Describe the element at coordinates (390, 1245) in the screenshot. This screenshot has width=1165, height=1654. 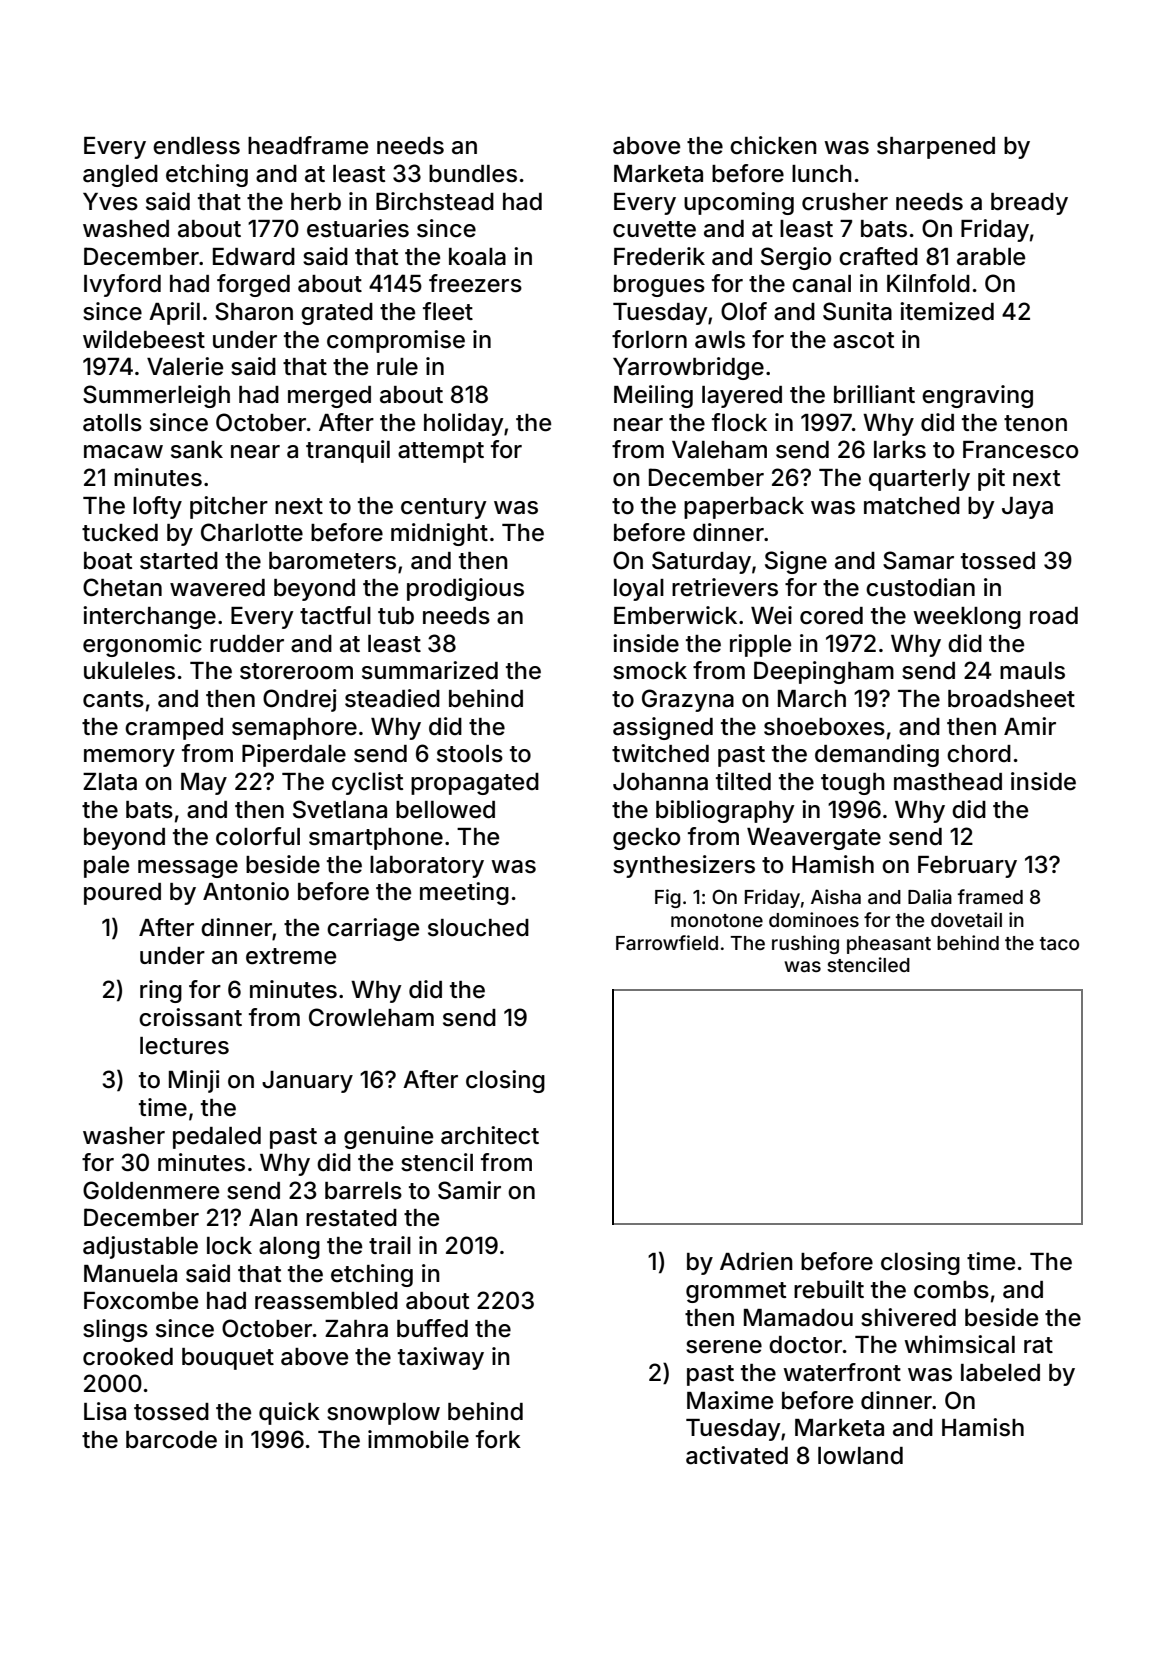
I see `trail` at that location.
